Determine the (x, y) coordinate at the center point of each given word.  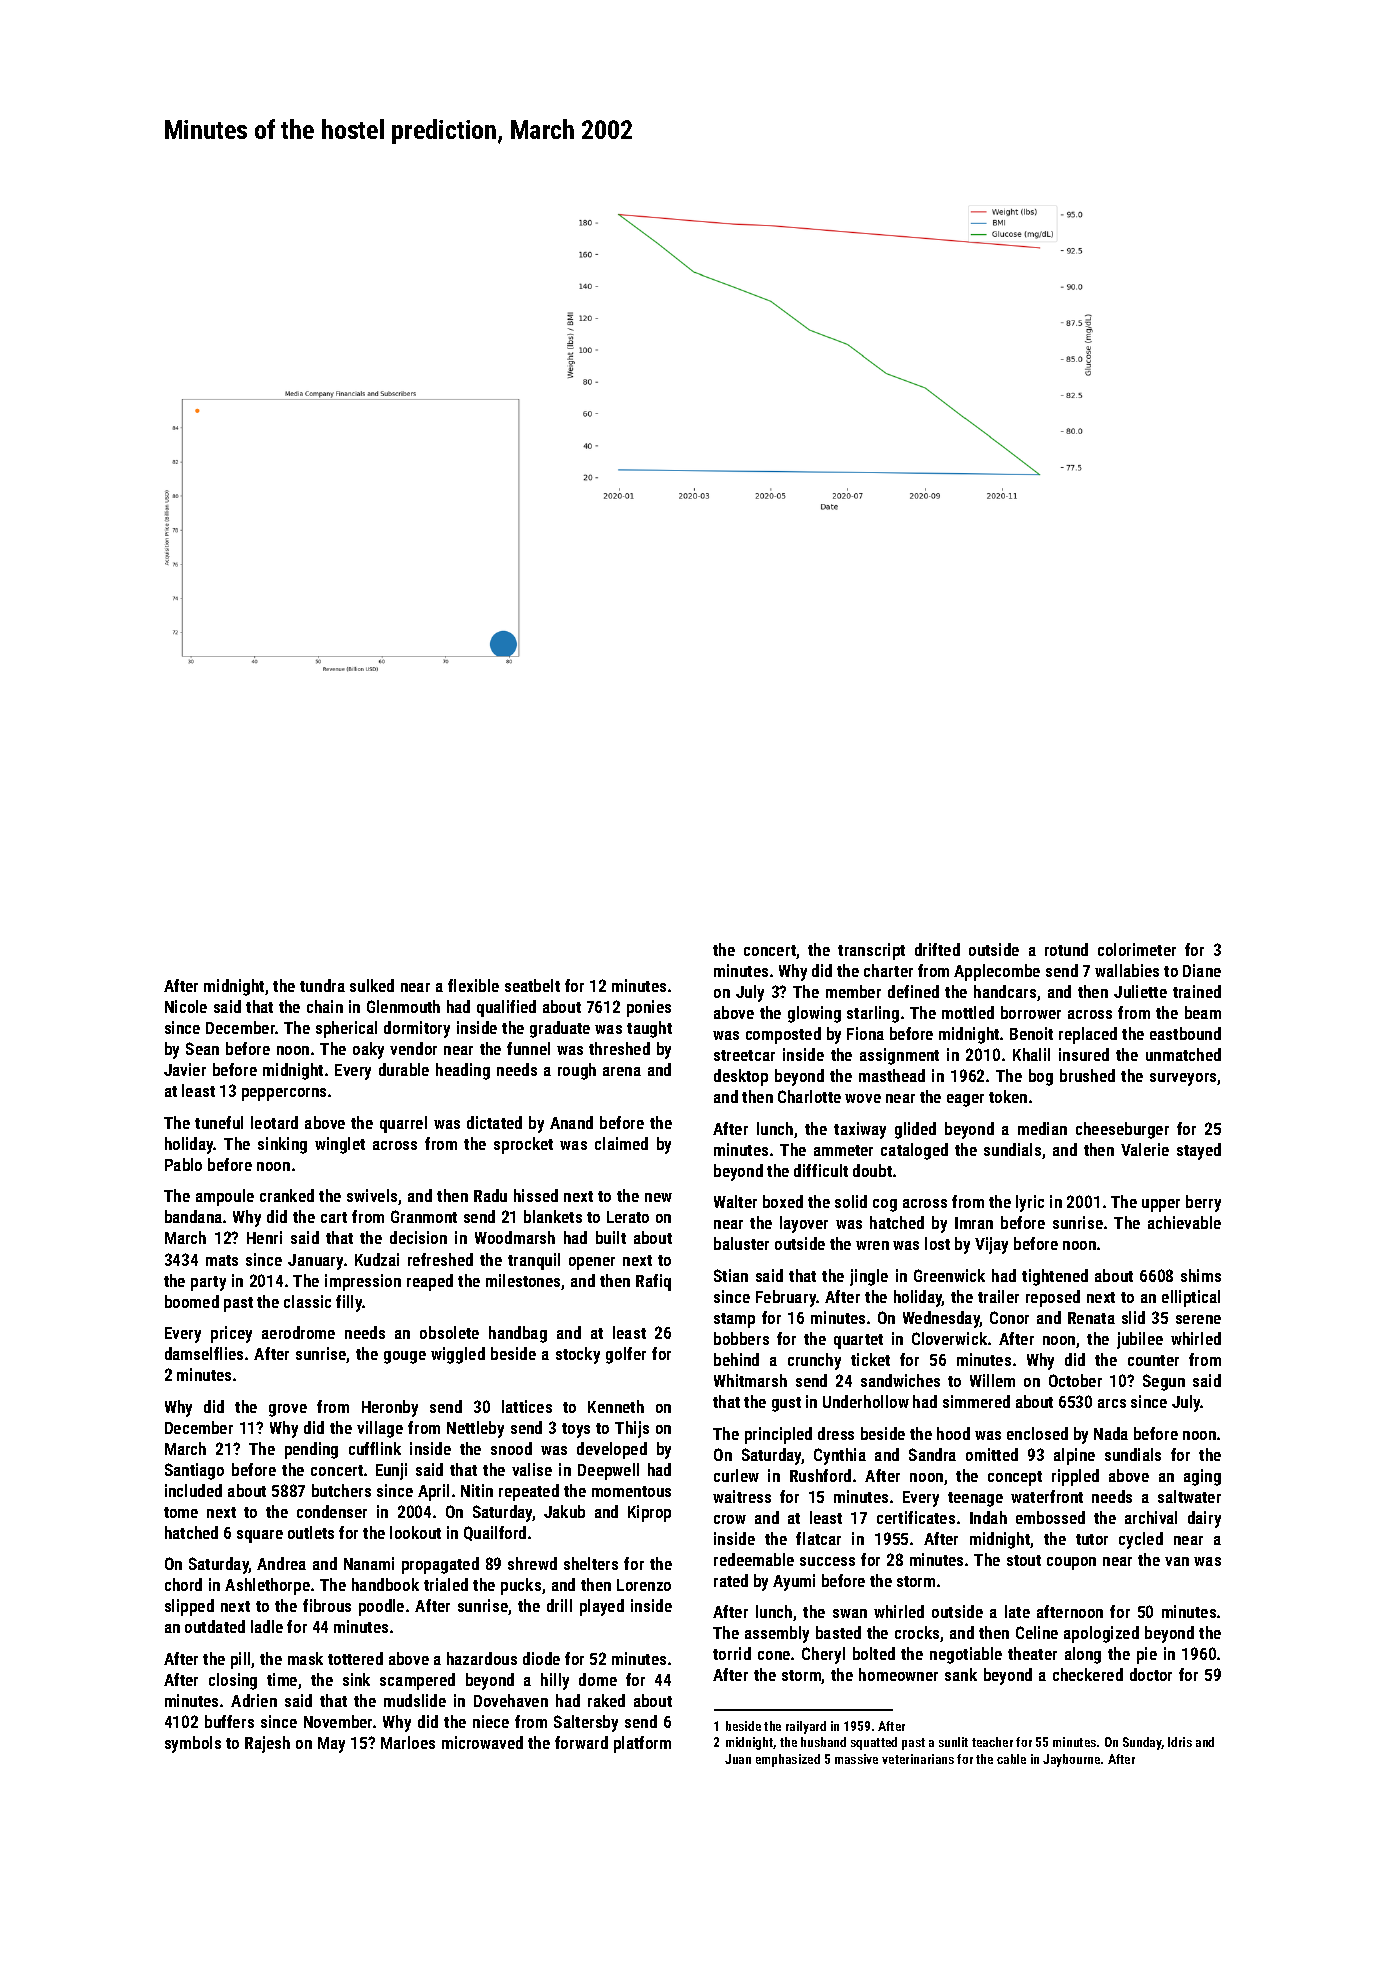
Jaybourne (1071, 1760)
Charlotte (809, 1096)
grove (288, 1410)
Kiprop (649, 1513)
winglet (340, 1145)
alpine (1074, 1456)
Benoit (1031, 1033)
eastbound (1185, 1033)
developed (612, 1450)
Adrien (254, 1700)
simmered (976, 1401)
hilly (555, 1681)
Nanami (369, 1563)
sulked (372, 985)
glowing (814, 1014)
